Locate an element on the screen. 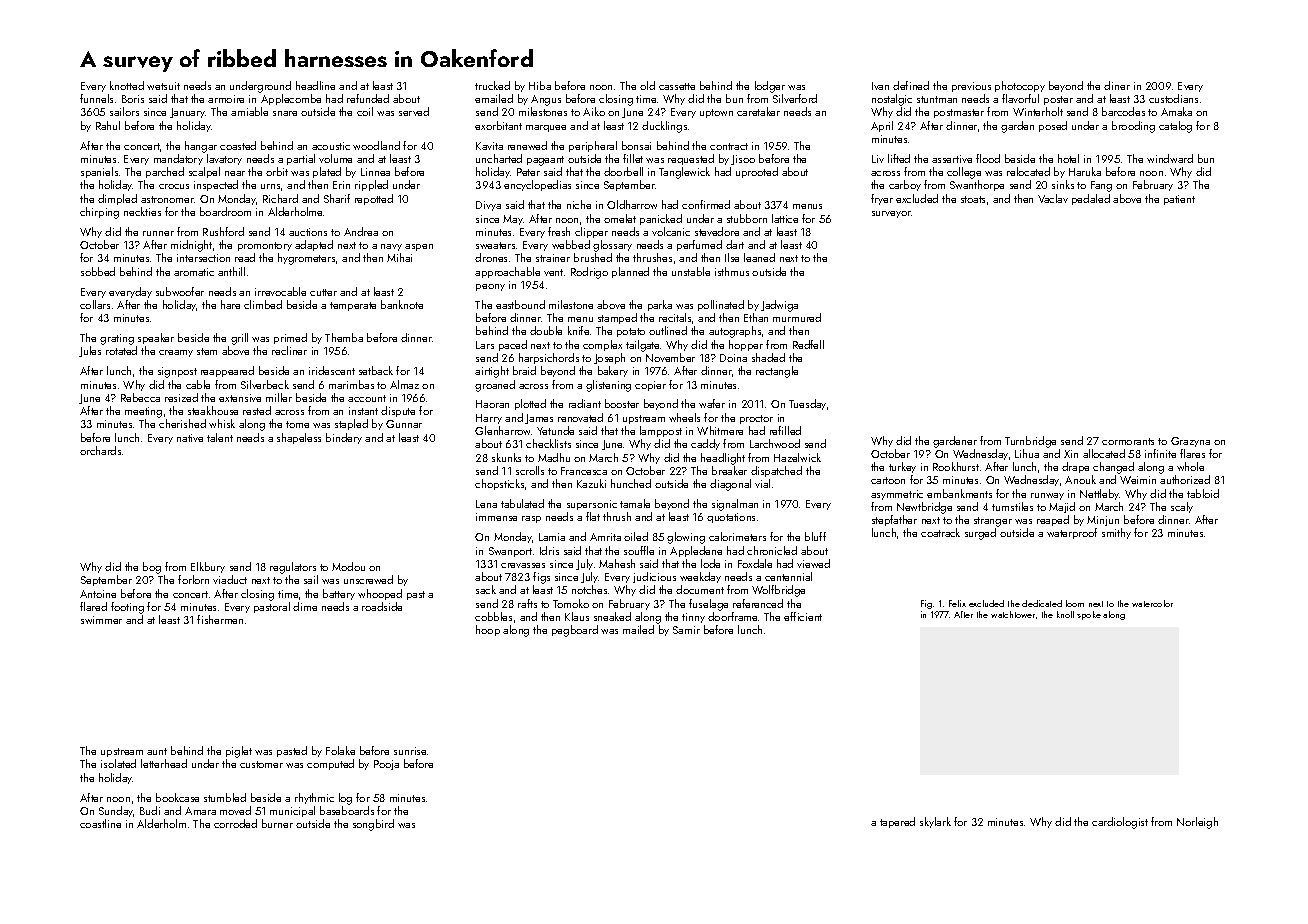  coasted is located at coordinates (238, 145).
